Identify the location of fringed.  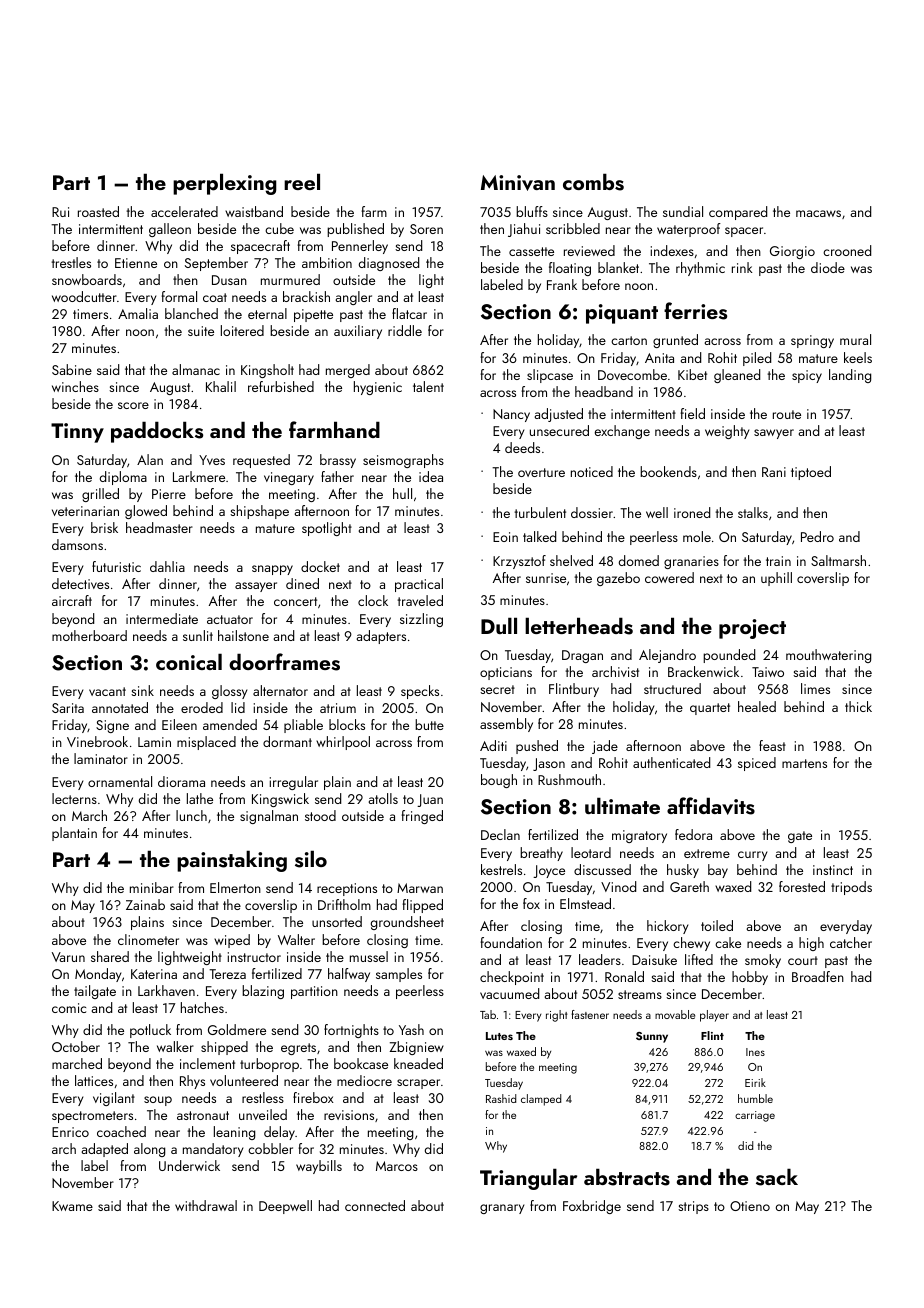
(422, 817).
